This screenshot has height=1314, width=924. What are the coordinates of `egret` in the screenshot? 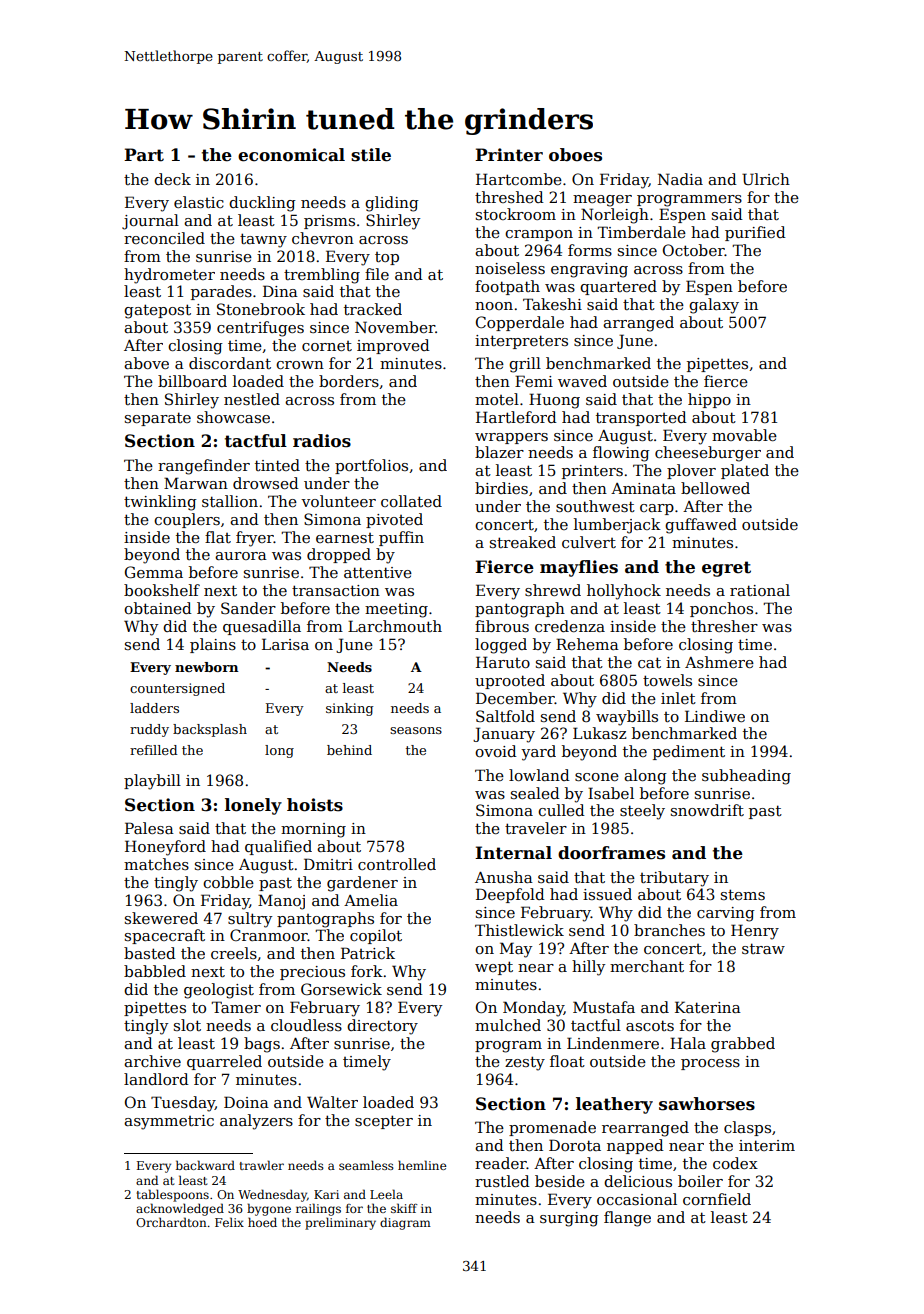 It's located at (726, 569).
